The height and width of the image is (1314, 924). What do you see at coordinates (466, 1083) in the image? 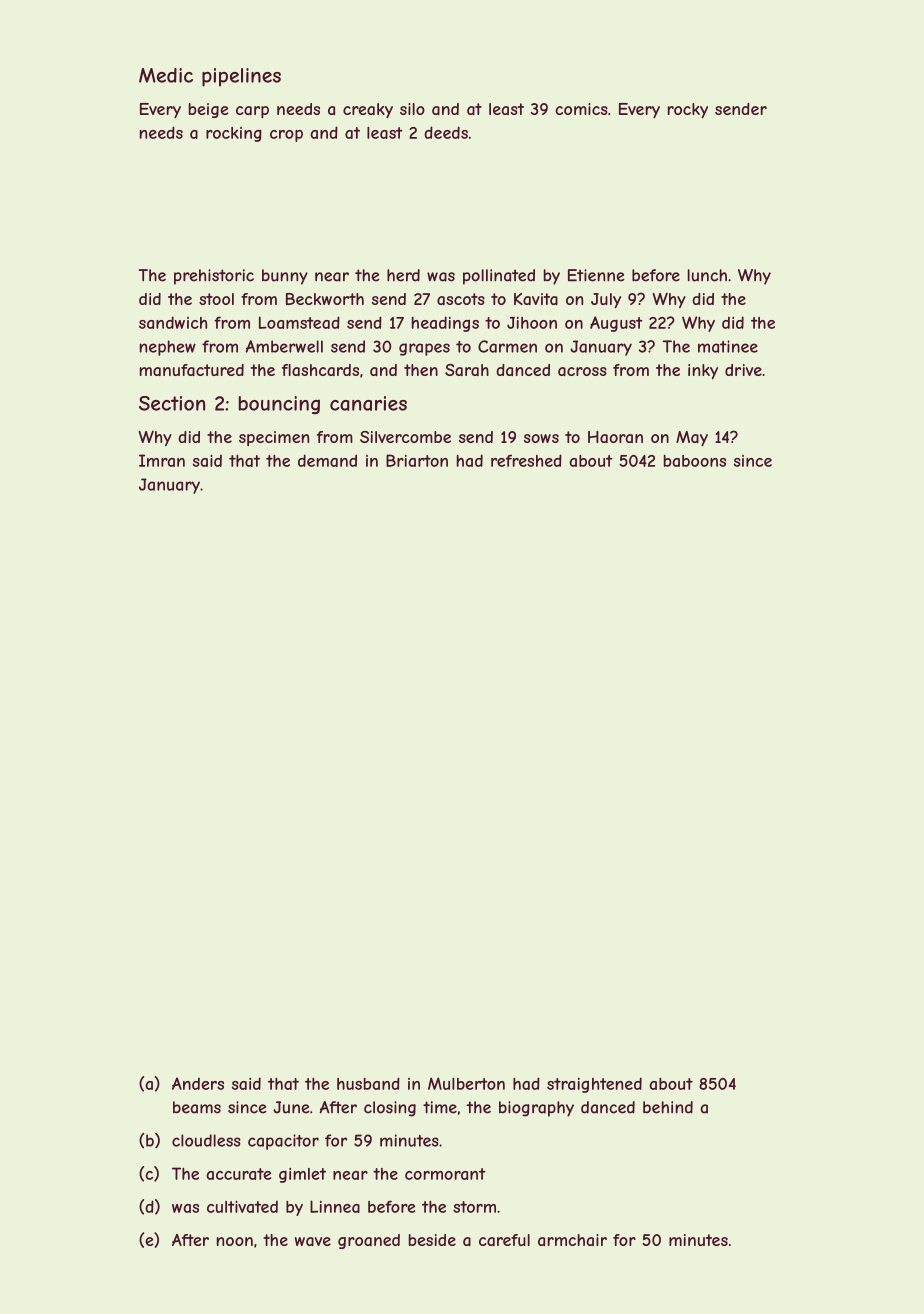
I see `Mulberton` at bounding box center [466, 1083].
